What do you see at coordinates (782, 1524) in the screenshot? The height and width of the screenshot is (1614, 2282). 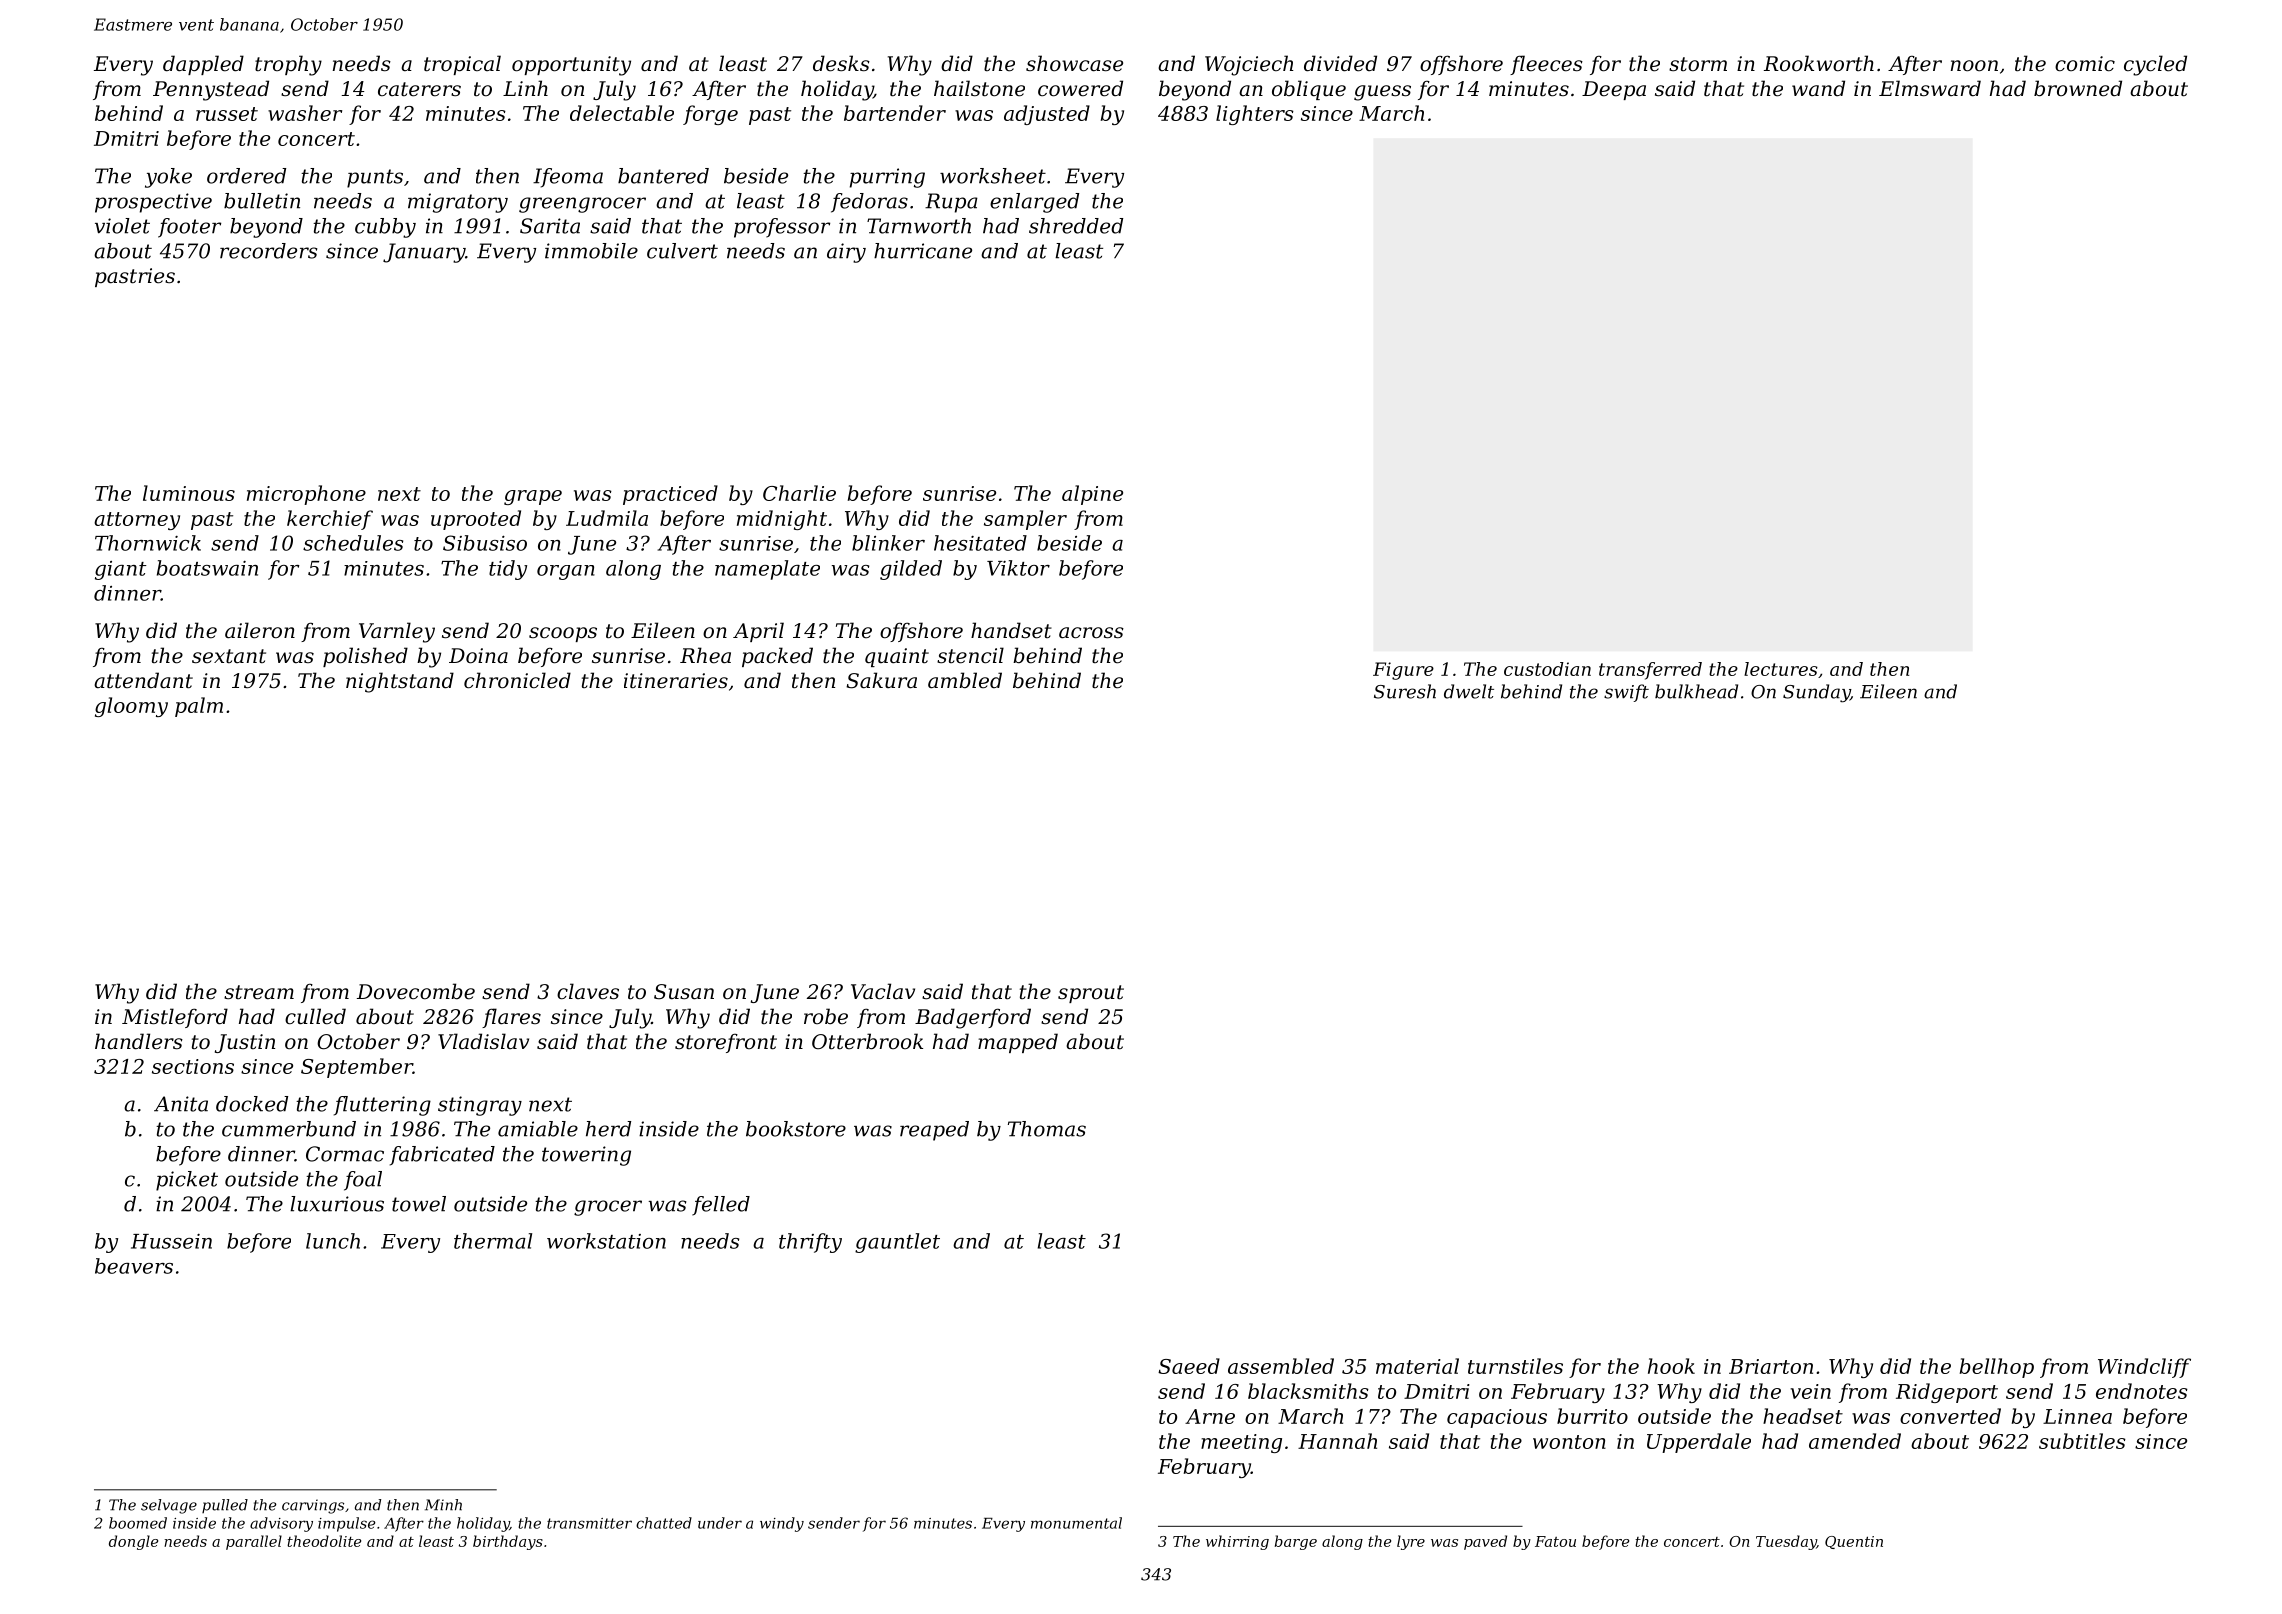 I see `windy` at bounding box center [782, 1524].
